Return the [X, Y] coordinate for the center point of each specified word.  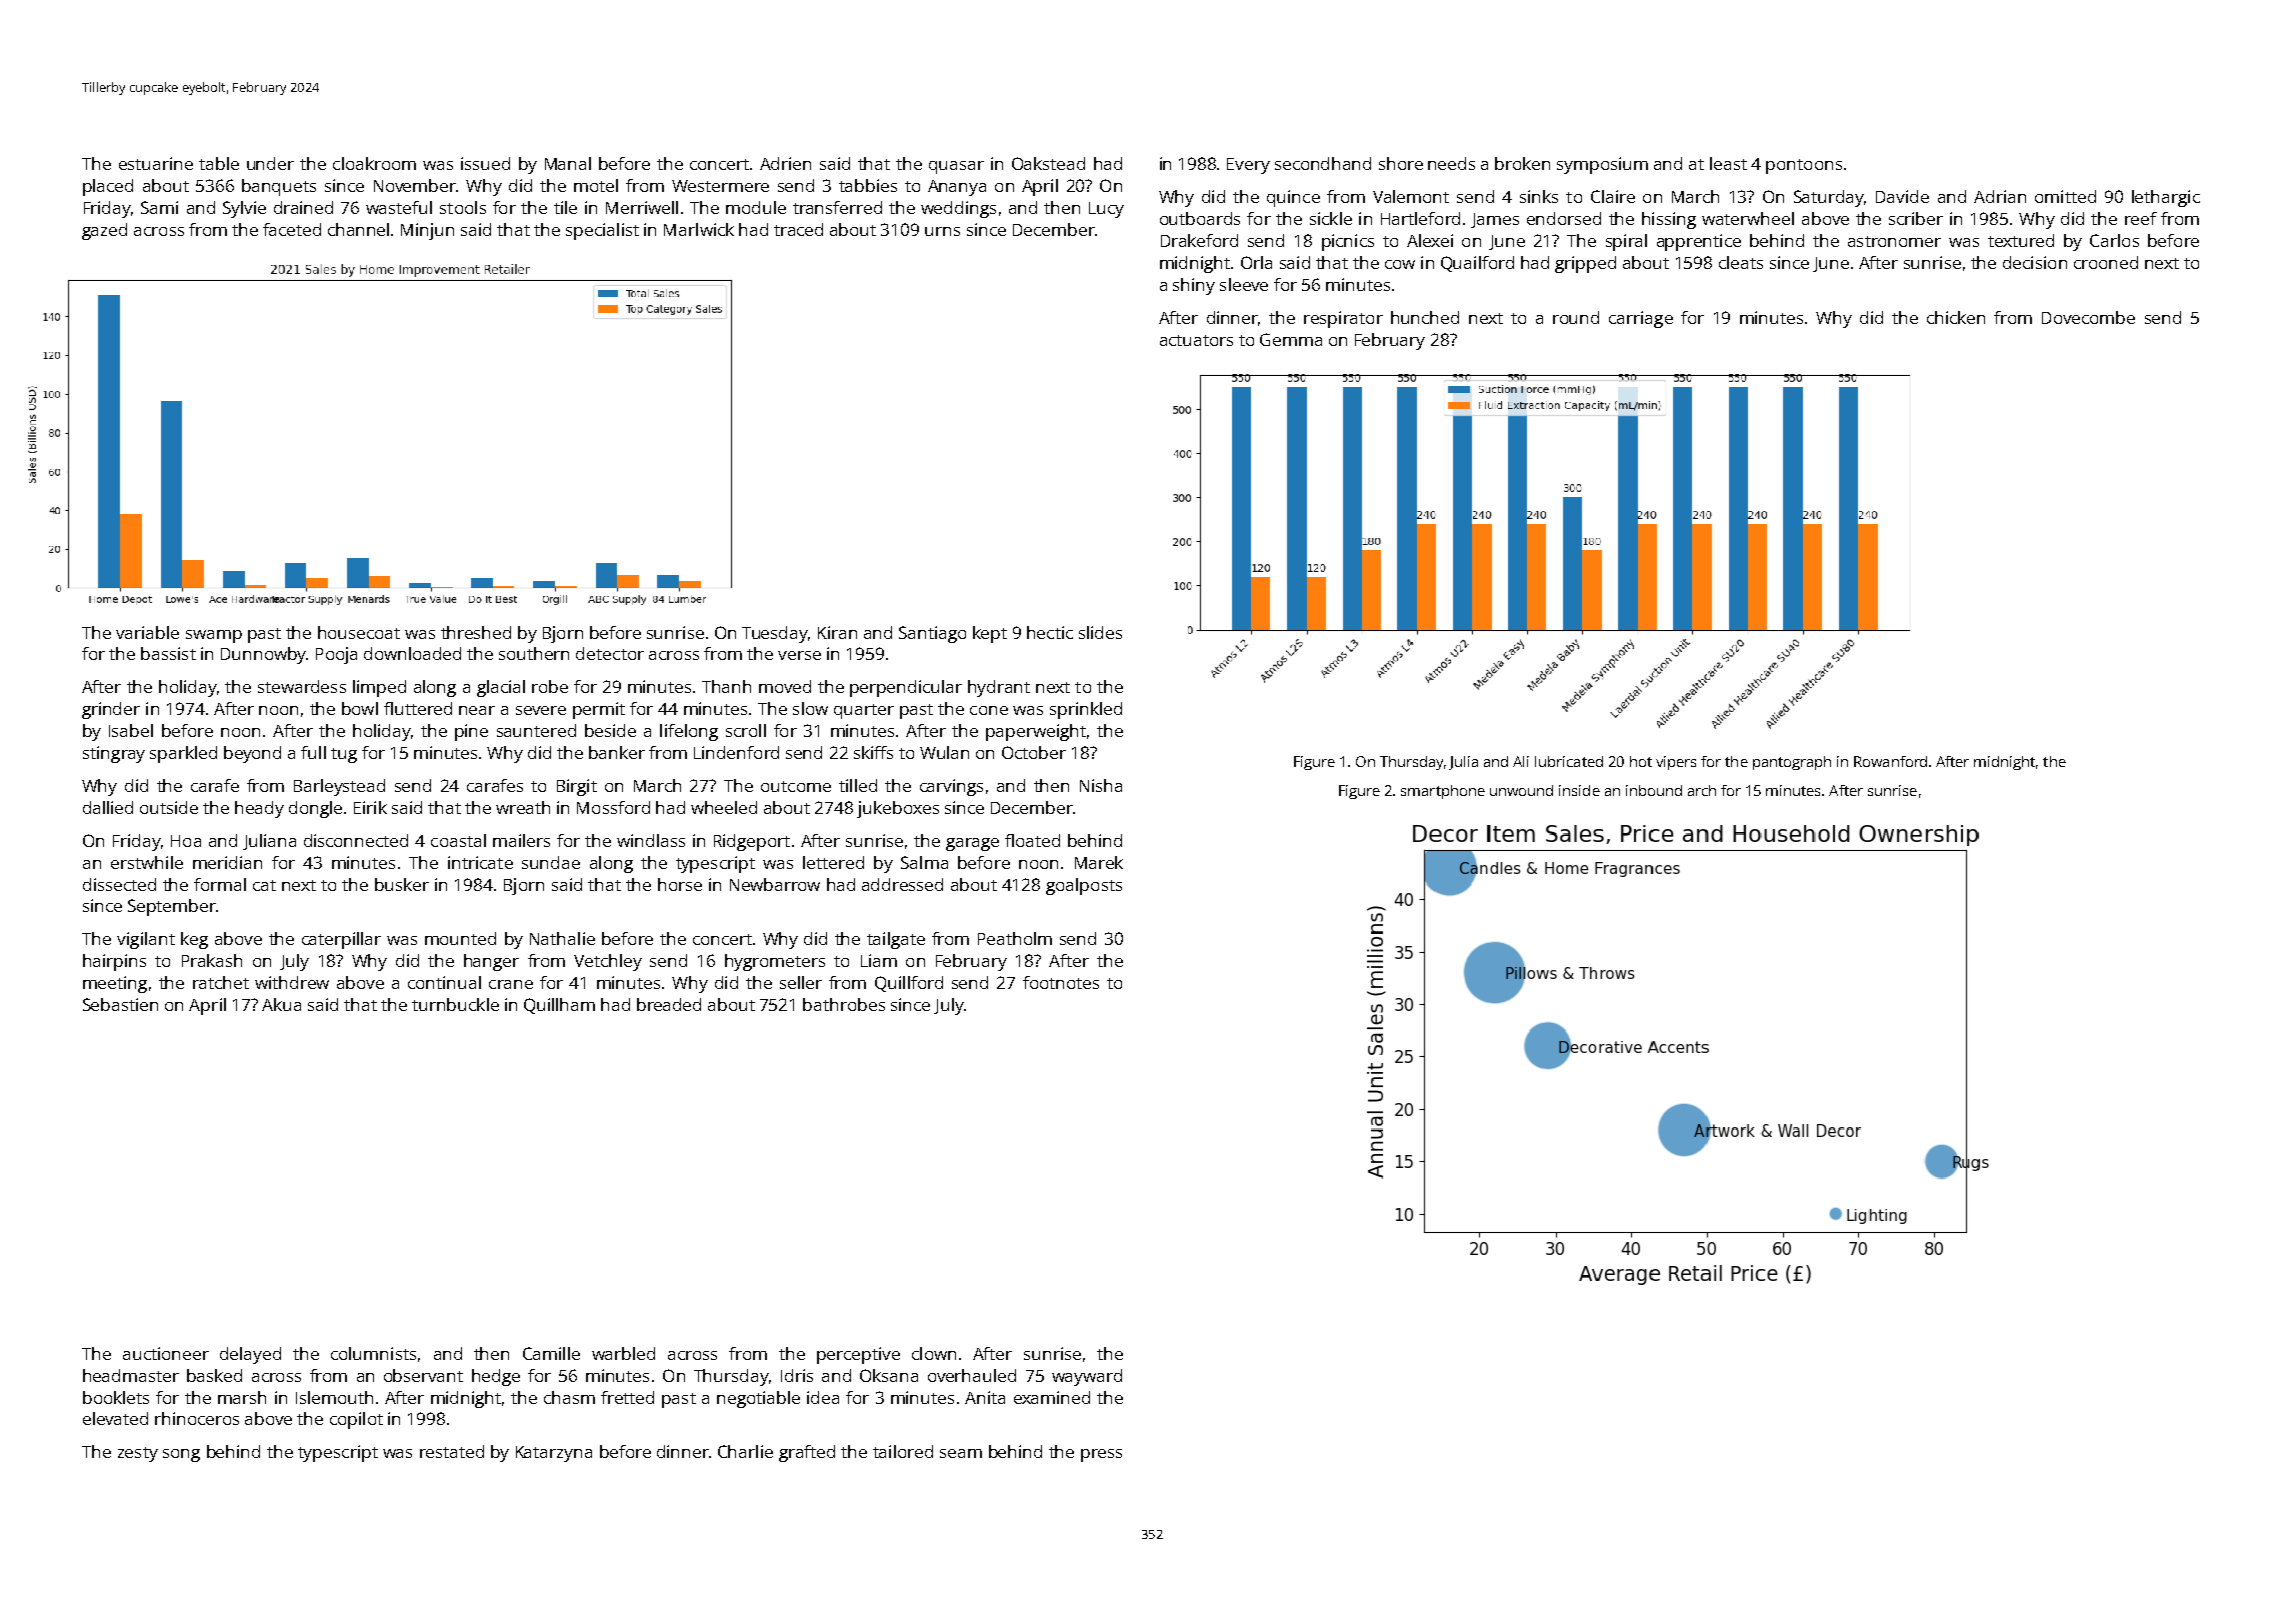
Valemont [1411, 196]
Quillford [909, 984]
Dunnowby [263, 655]
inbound [1654, 790]
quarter [864, 711]
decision [2035, 262]
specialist [602, 231]
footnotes [1061, 982]
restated [452, 1451]
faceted [292, 229]
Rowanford [1890, 761]
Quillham [559, 1006]
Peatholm [1015, 938]
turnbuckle [455, 1004]
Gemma [1291, 339]
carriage [1641, 319]
